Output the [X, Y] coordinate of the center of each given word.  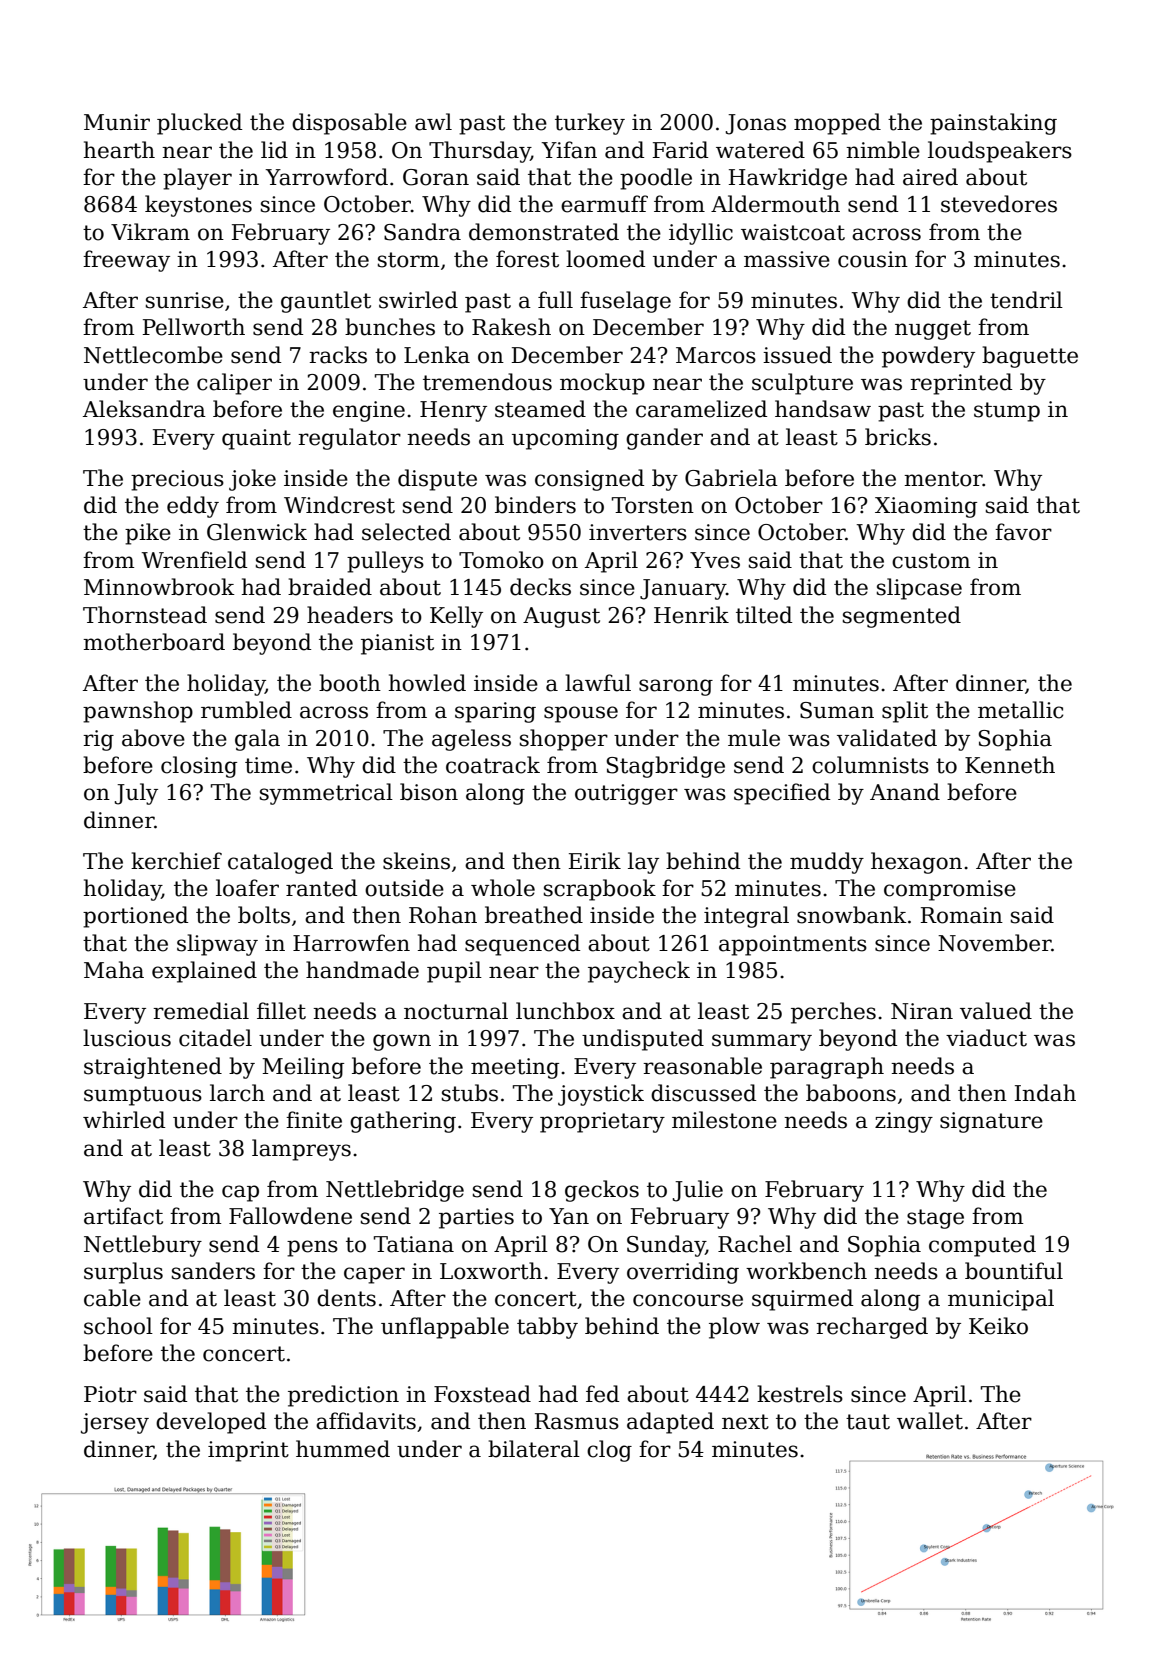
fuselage [625, 302]
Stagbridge [665, 767]
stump [1007, 412]
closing [199, 767]
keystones [198, 206]
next [745, 1422]
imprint [248, 1451]
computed [982, 1246]
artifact [123, 1216]
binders [535, 505]
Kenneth [1010, 765]
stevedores [999, 204]
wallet [930, 1421]
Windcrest [339, 505]
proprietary [602, 1122]
